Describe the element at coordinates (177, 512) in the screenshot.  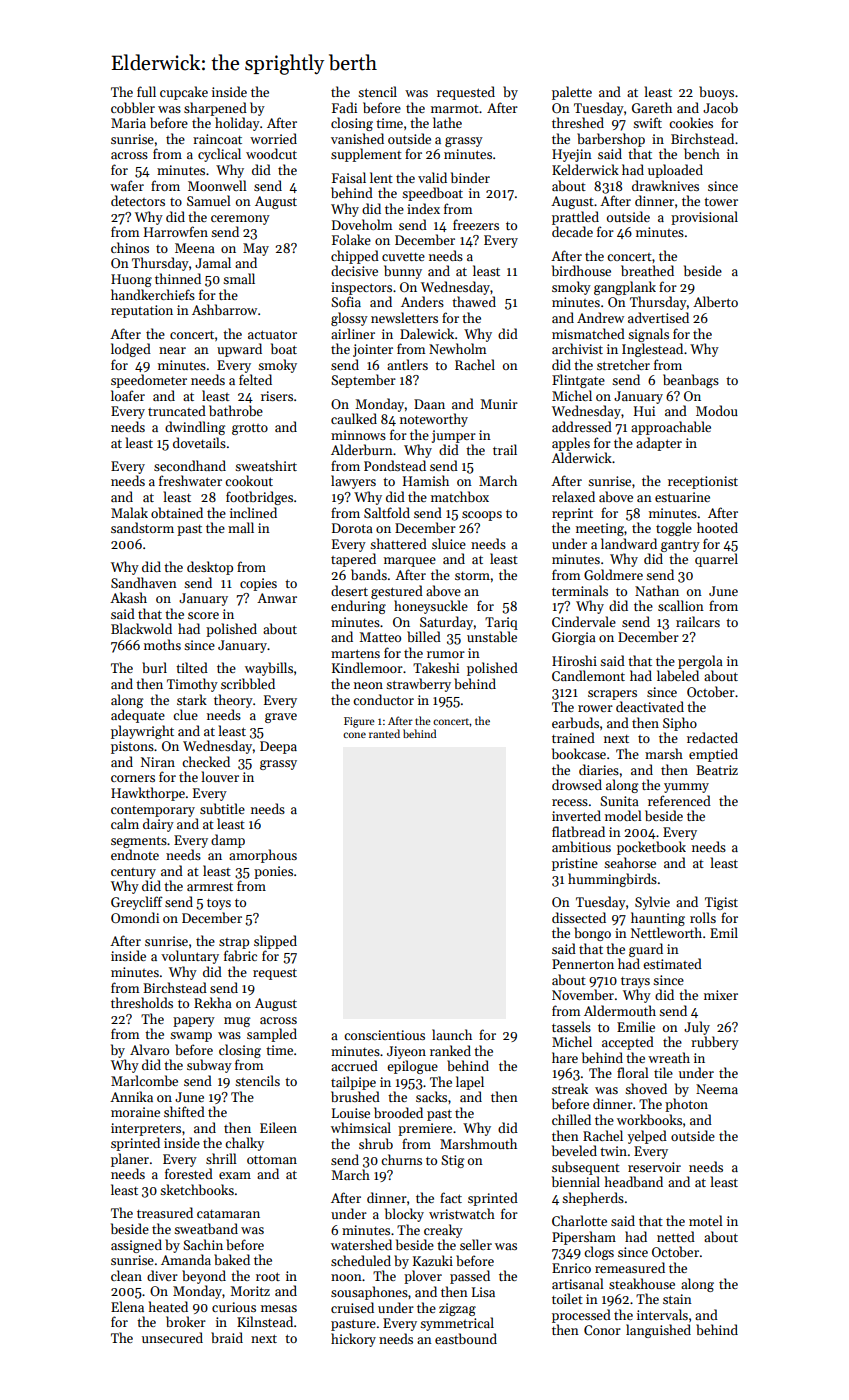
I see `obtained` at that location.
